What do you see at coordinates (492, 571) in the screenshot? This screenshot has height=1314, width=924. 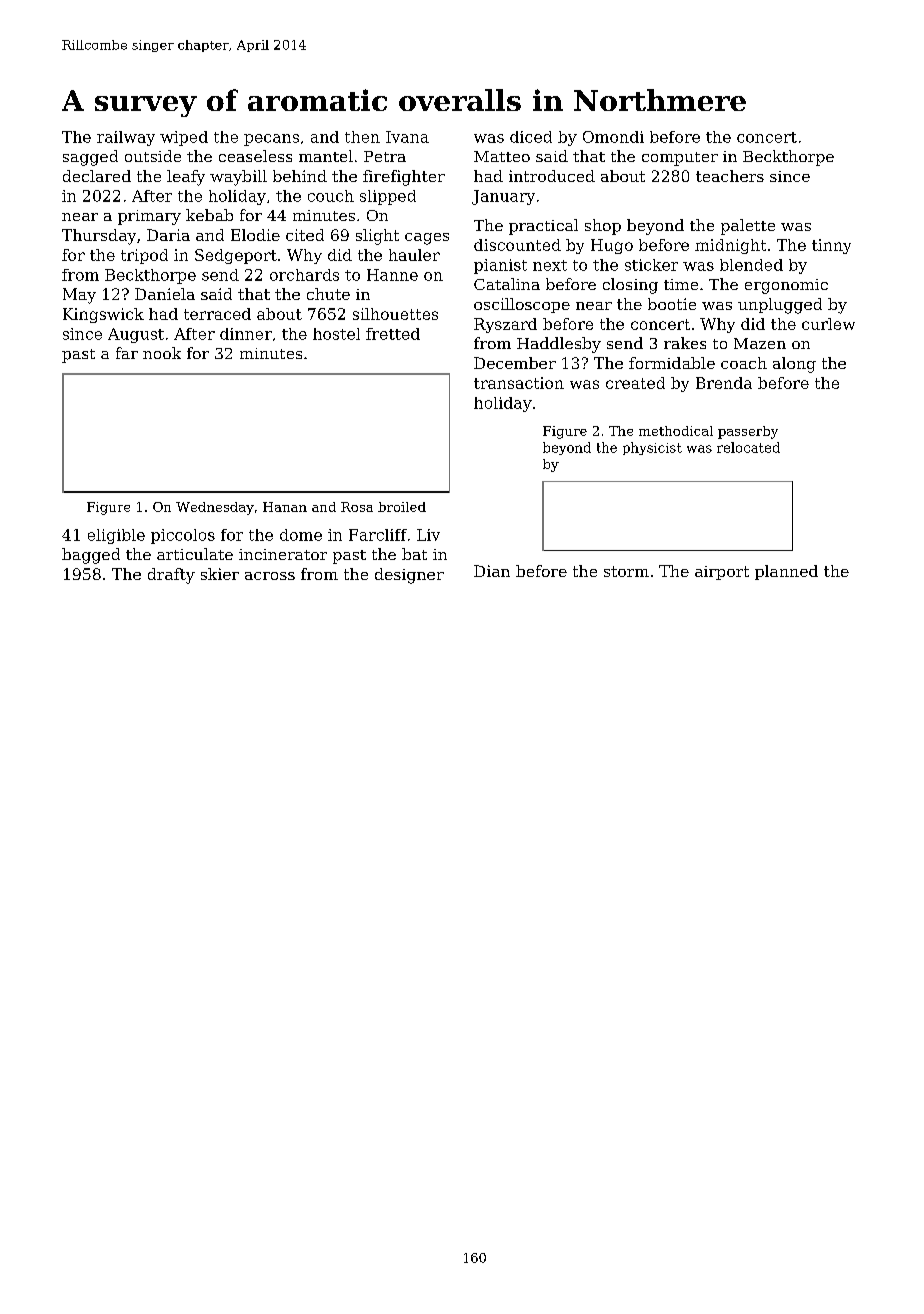 I see `Dian` at bounding box center [492, 571].
